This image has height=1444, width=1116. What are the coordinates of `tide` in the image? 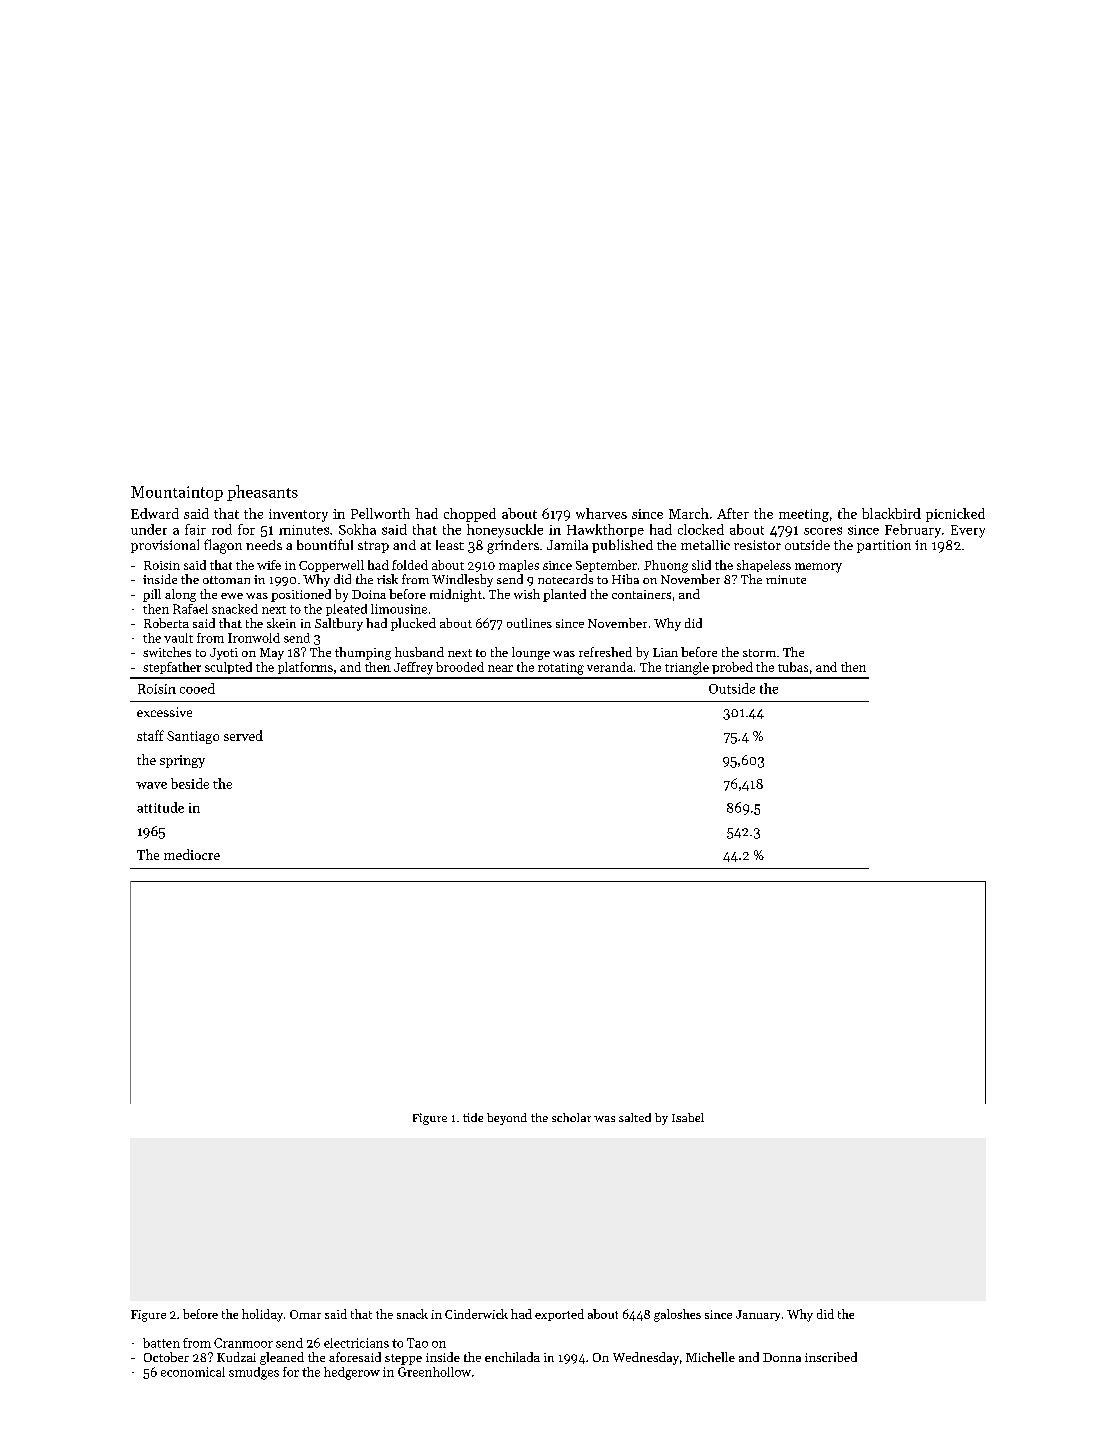 It's located at (473, 1117).
